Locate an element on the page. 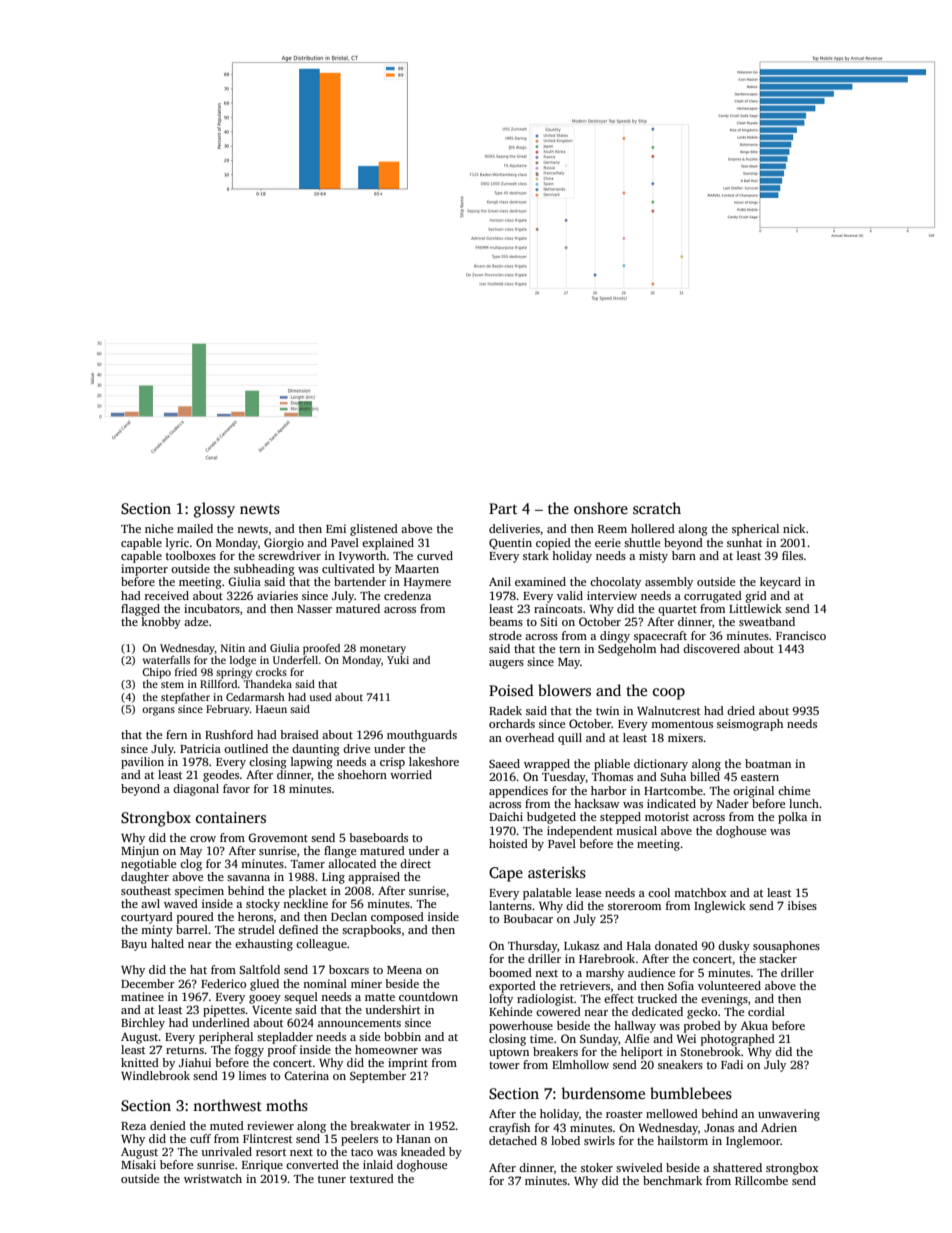 This page has height=1233, width=952. donated is located at coordinates (676, 945).
